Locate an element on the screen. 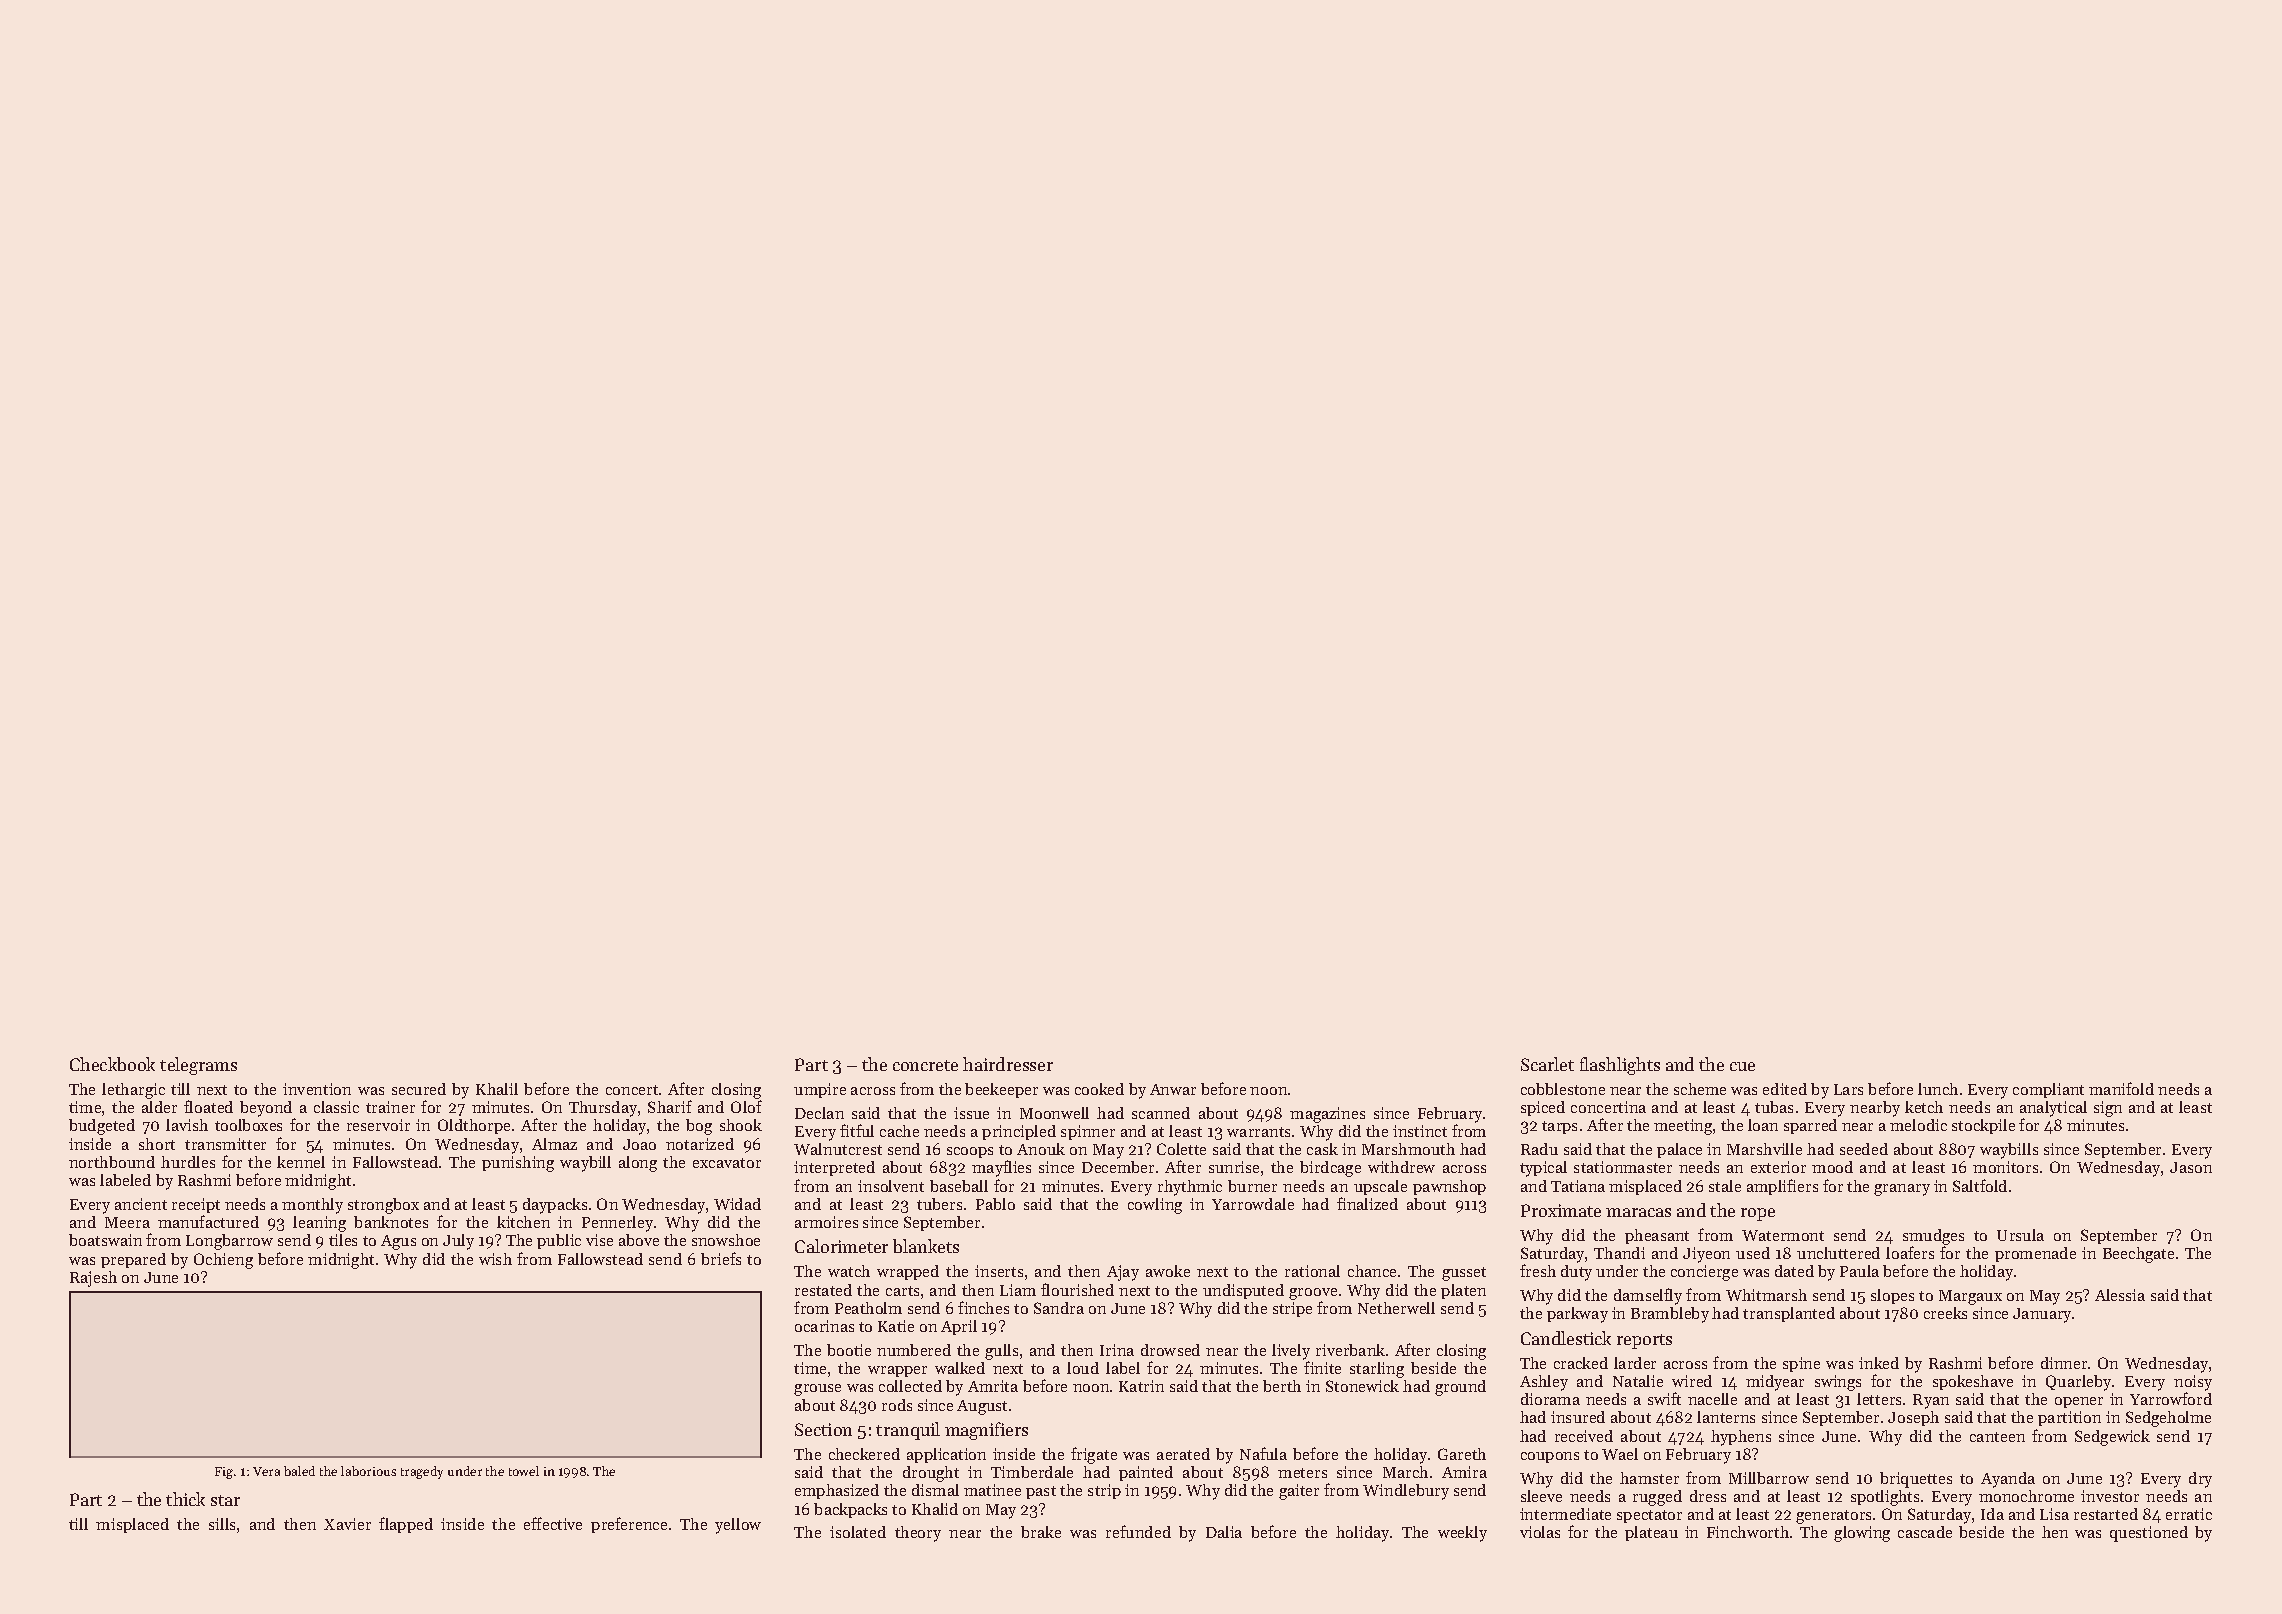 The width and height of the screenshot is (2282, 1614). Section is located at coordinates (823, 1429).
